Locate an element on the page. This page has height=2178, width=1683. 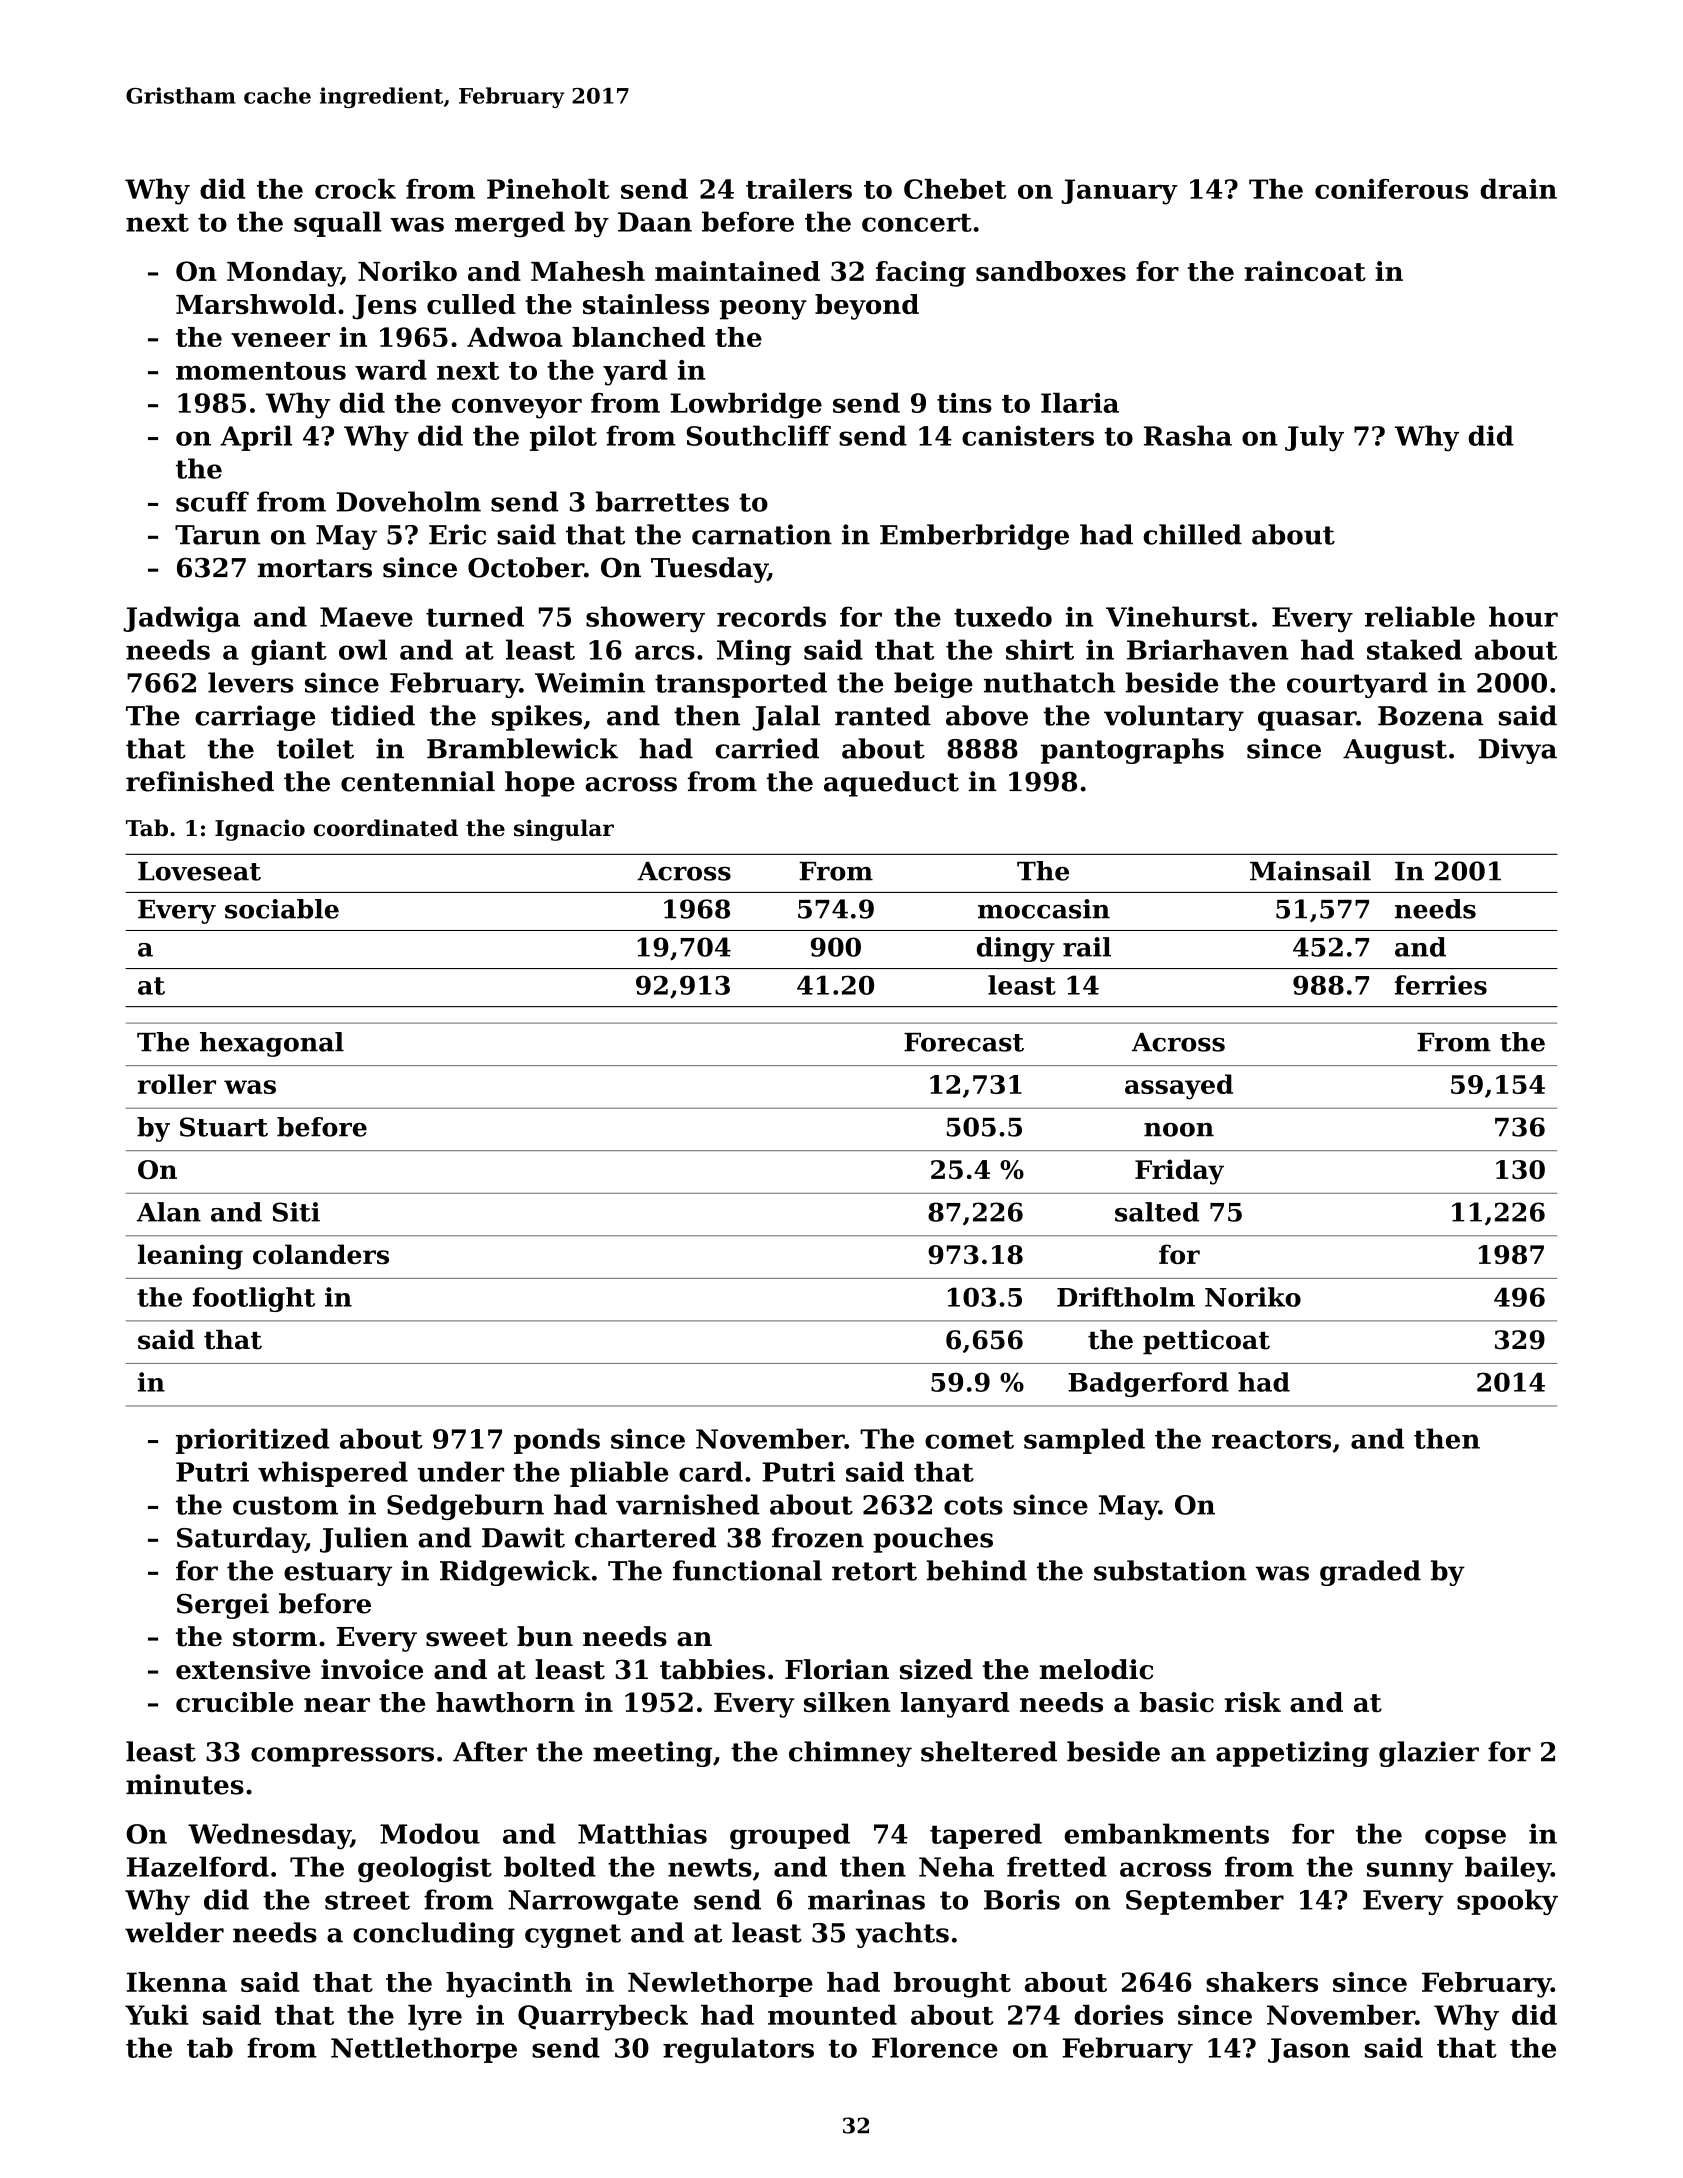
Driftholm is located at coordinates (1126, 1297).
